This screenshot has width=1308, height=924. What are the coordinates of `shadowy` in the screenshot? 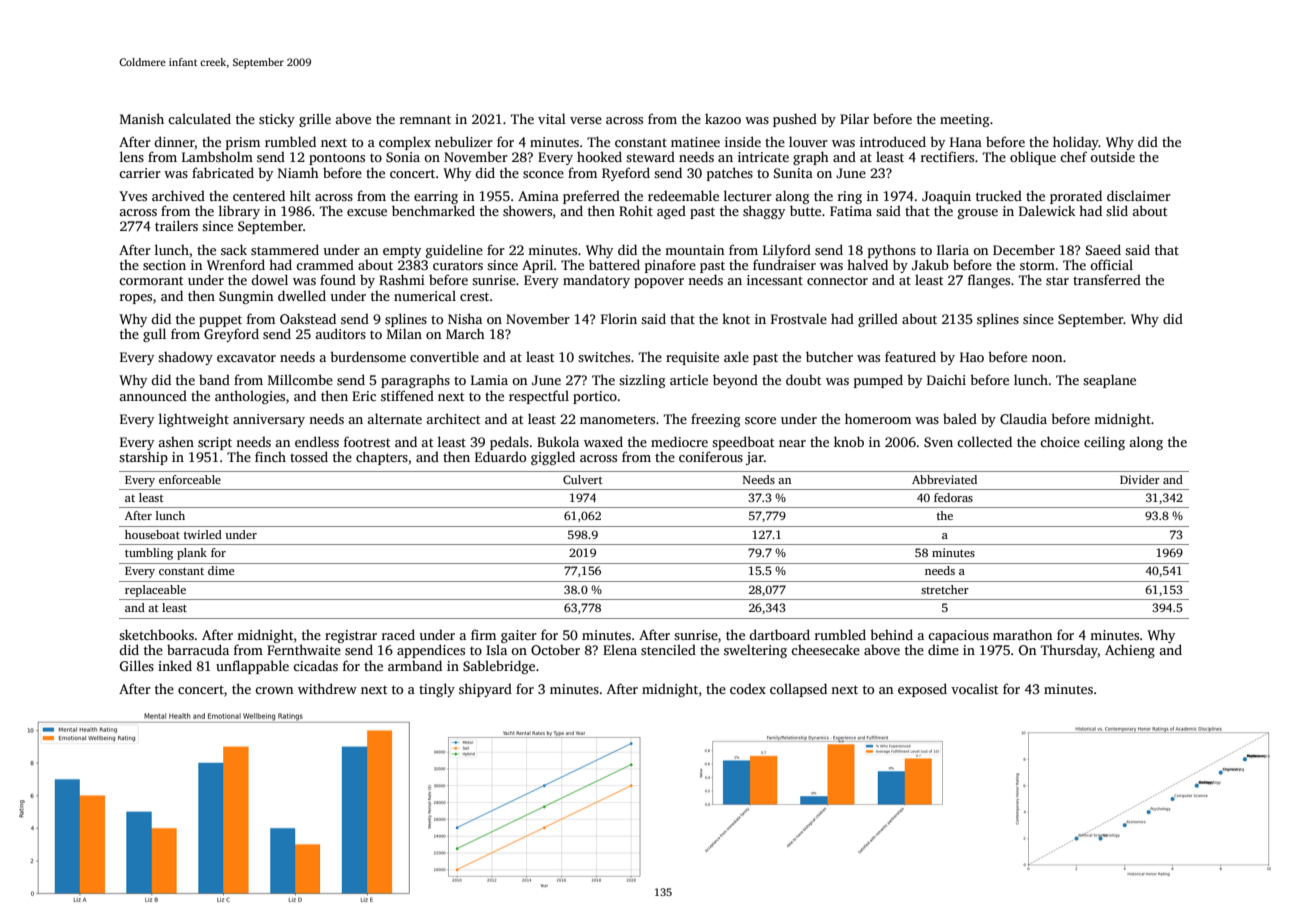 It's located at (185, 358).
